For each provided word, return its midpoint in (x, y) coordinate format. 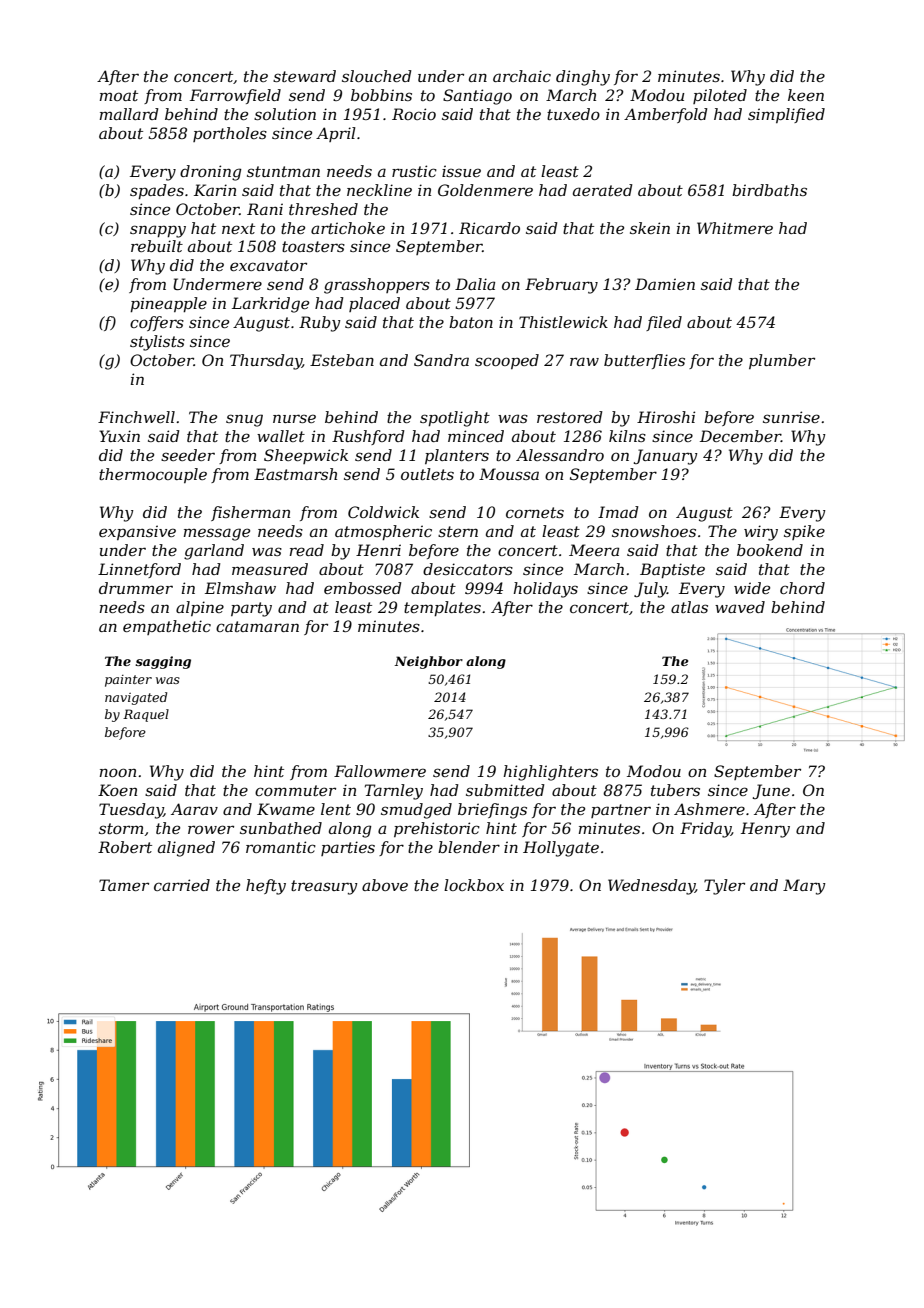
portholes (230, 134)
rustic (414, 171)
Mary (804, 887)
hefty (266, 887)
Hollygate (561, 849)
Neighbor (429, 662)
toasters (313, 246)
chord (802, 588)
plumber (782, 361)
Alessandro (560, 455)
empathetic (167, 627)
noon (118, 772)
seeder (188, 455)
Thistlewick (563, 322)
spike (804, 532)
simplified (786, 115)
